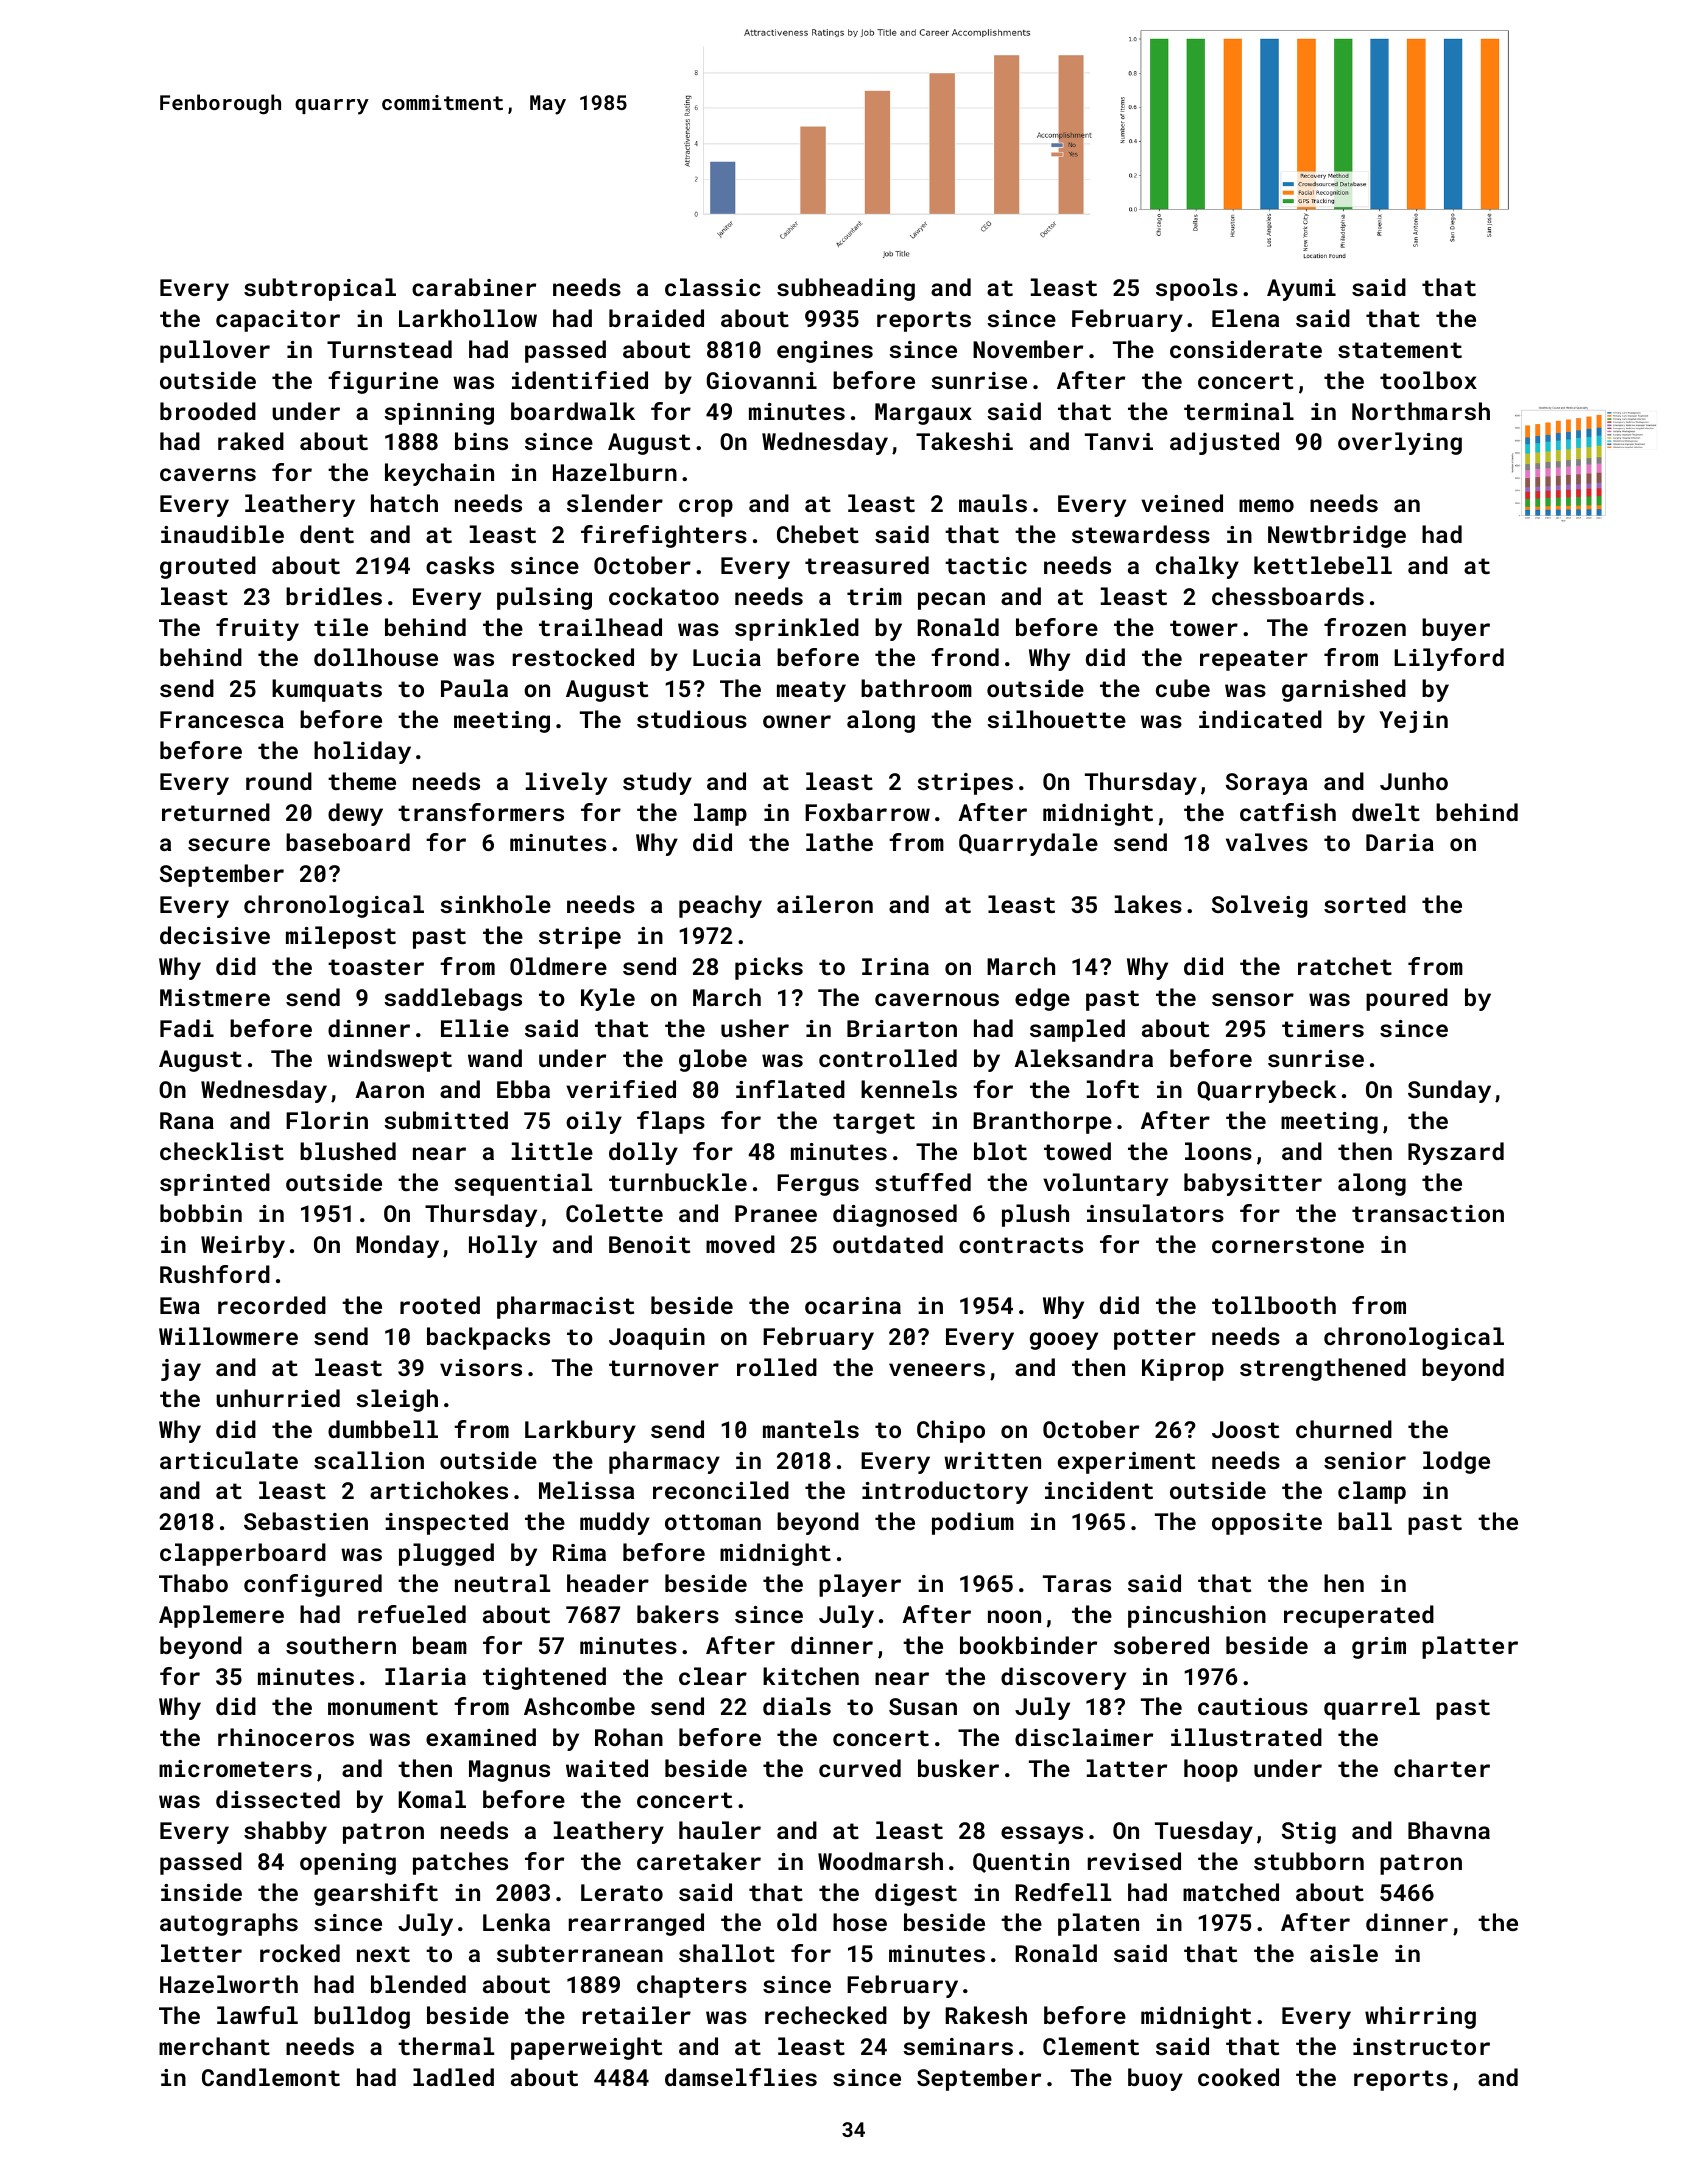 The height and width of the screenshot is (2178, 1683). What do you see at coordinates (629, 1737) in the screenshot?
I see `Rohan` at bounding box center [629, 1737].
